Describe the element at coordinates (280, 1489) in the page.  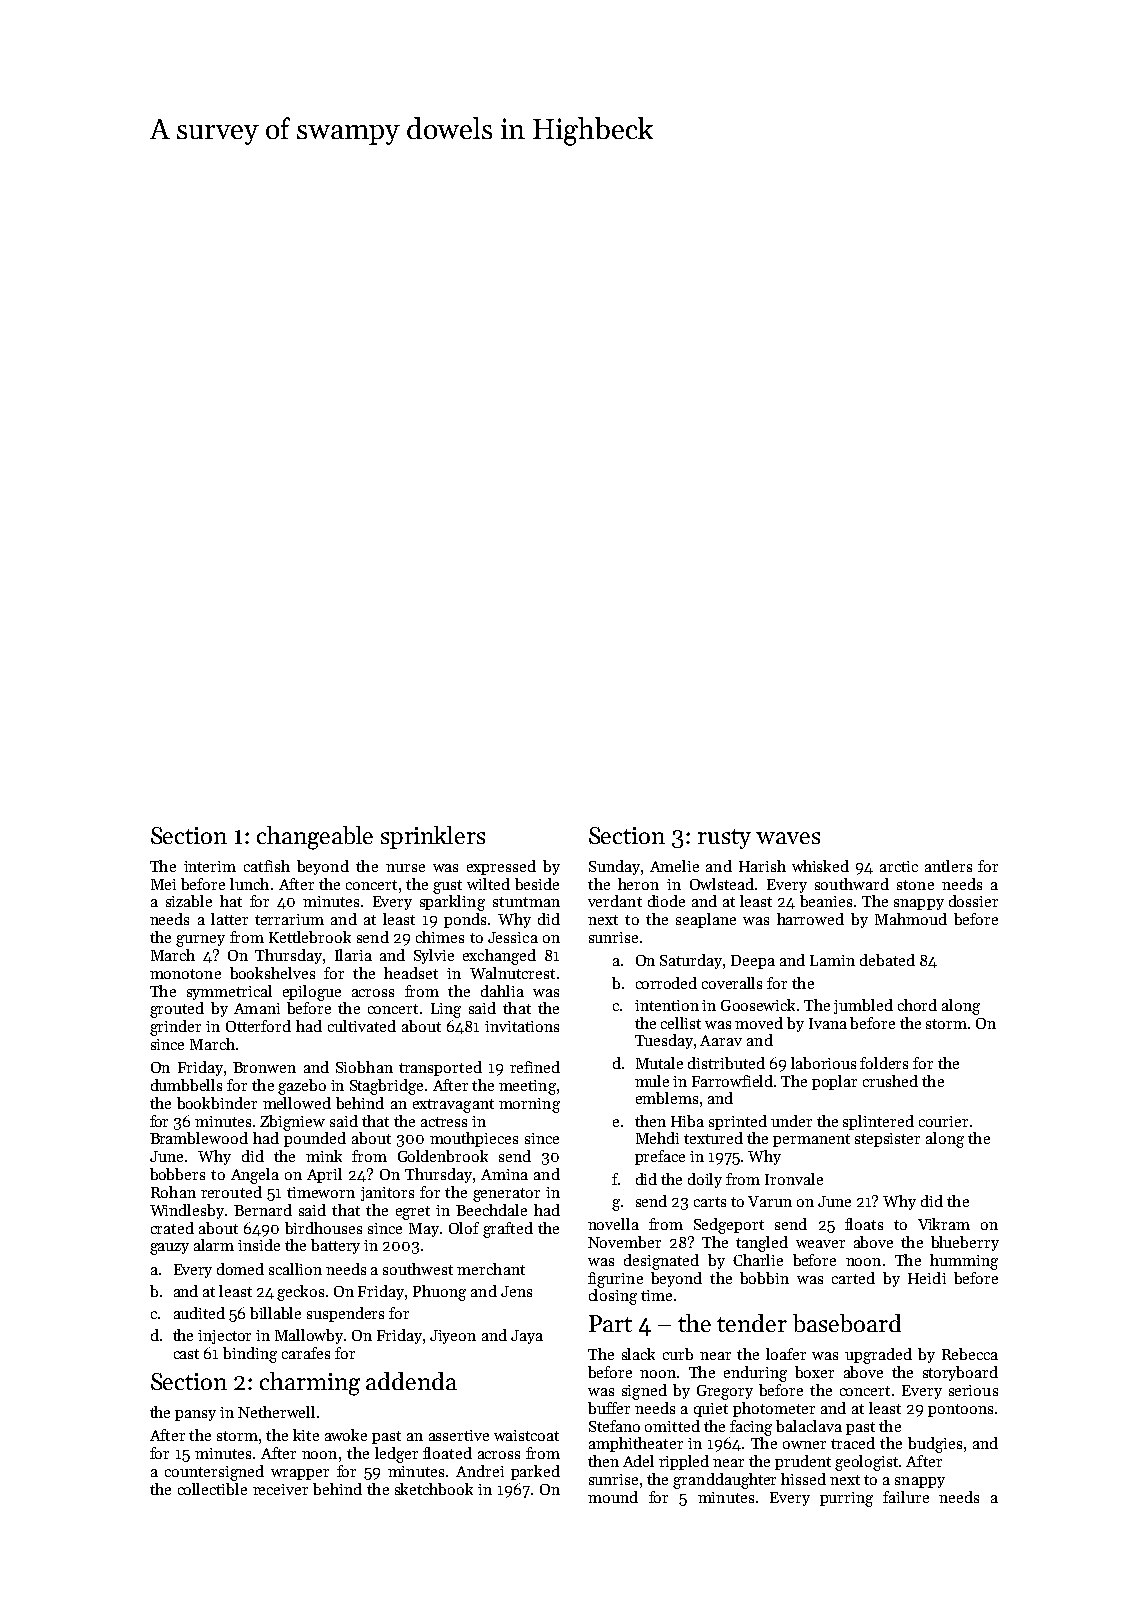
I see `receiver` at that location.
